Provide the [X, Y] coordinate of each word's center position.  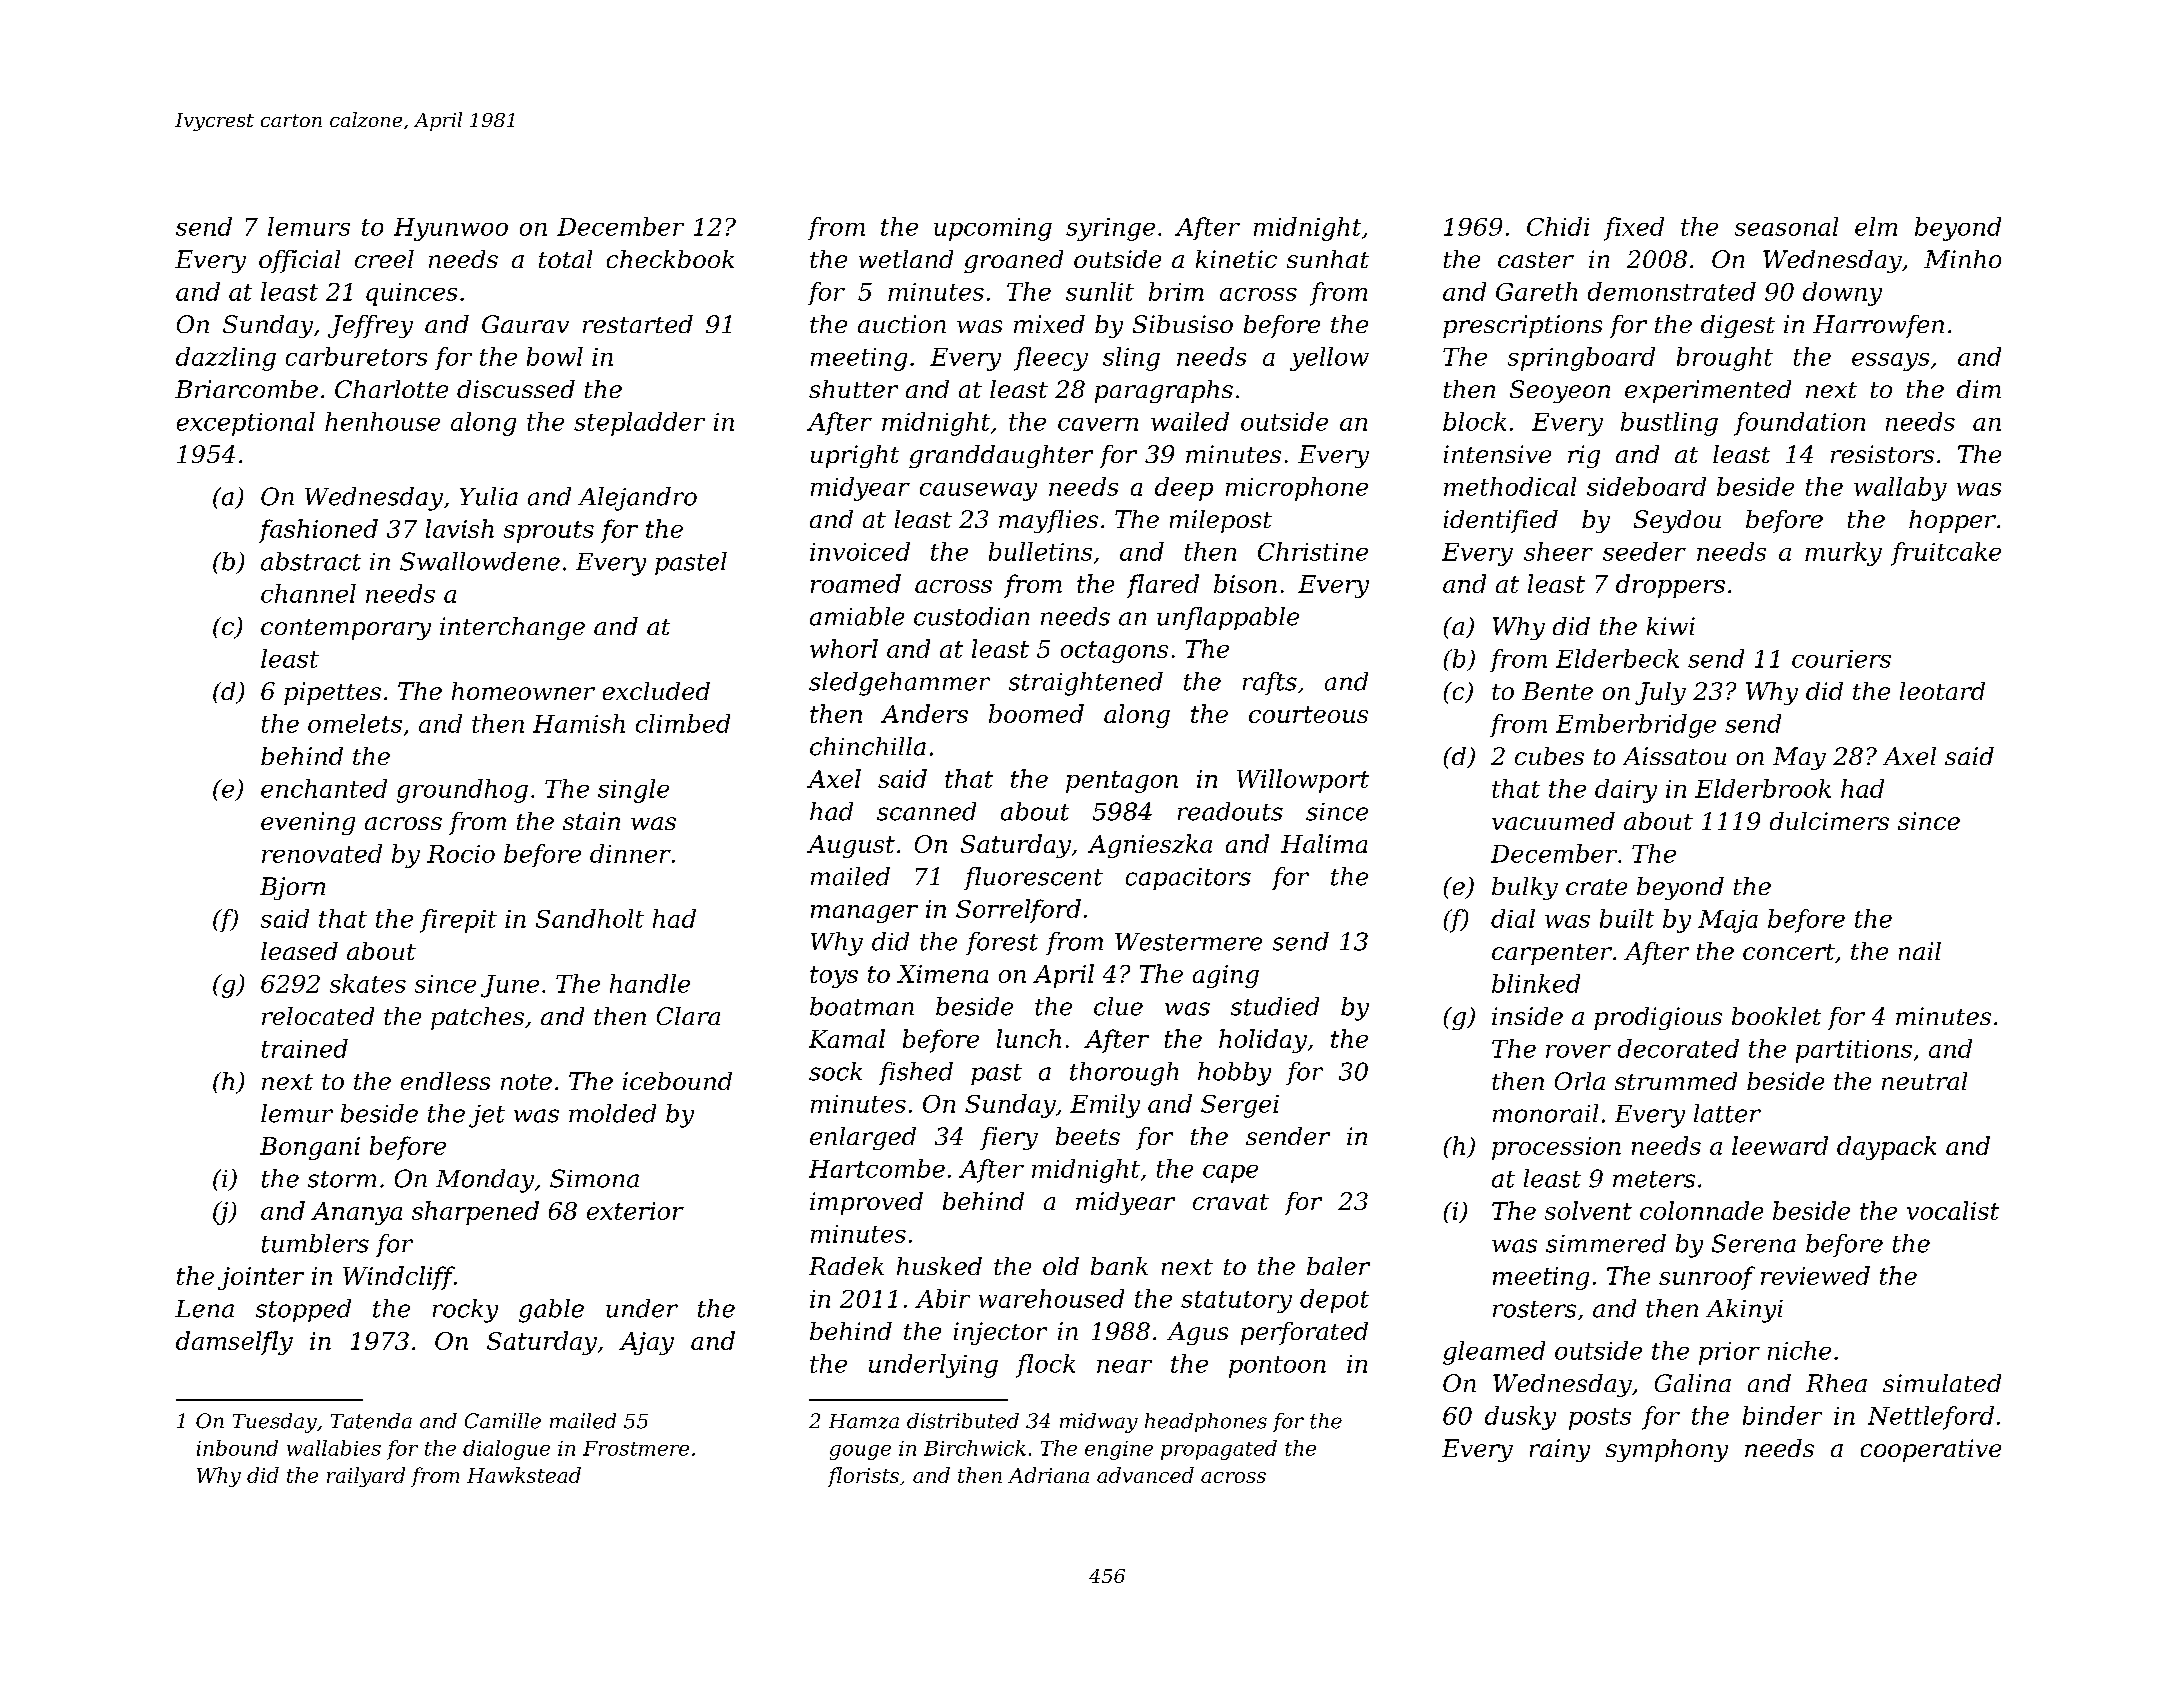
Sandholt [590, 918]
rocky [465, 1311]
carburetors [356, 356]
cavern [1098, 424]
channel [308, 593]
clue [1118, 1006]
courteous [1308, 714]
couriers [1841, 659]
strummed [1676, 1081]
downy [1842, 294]
